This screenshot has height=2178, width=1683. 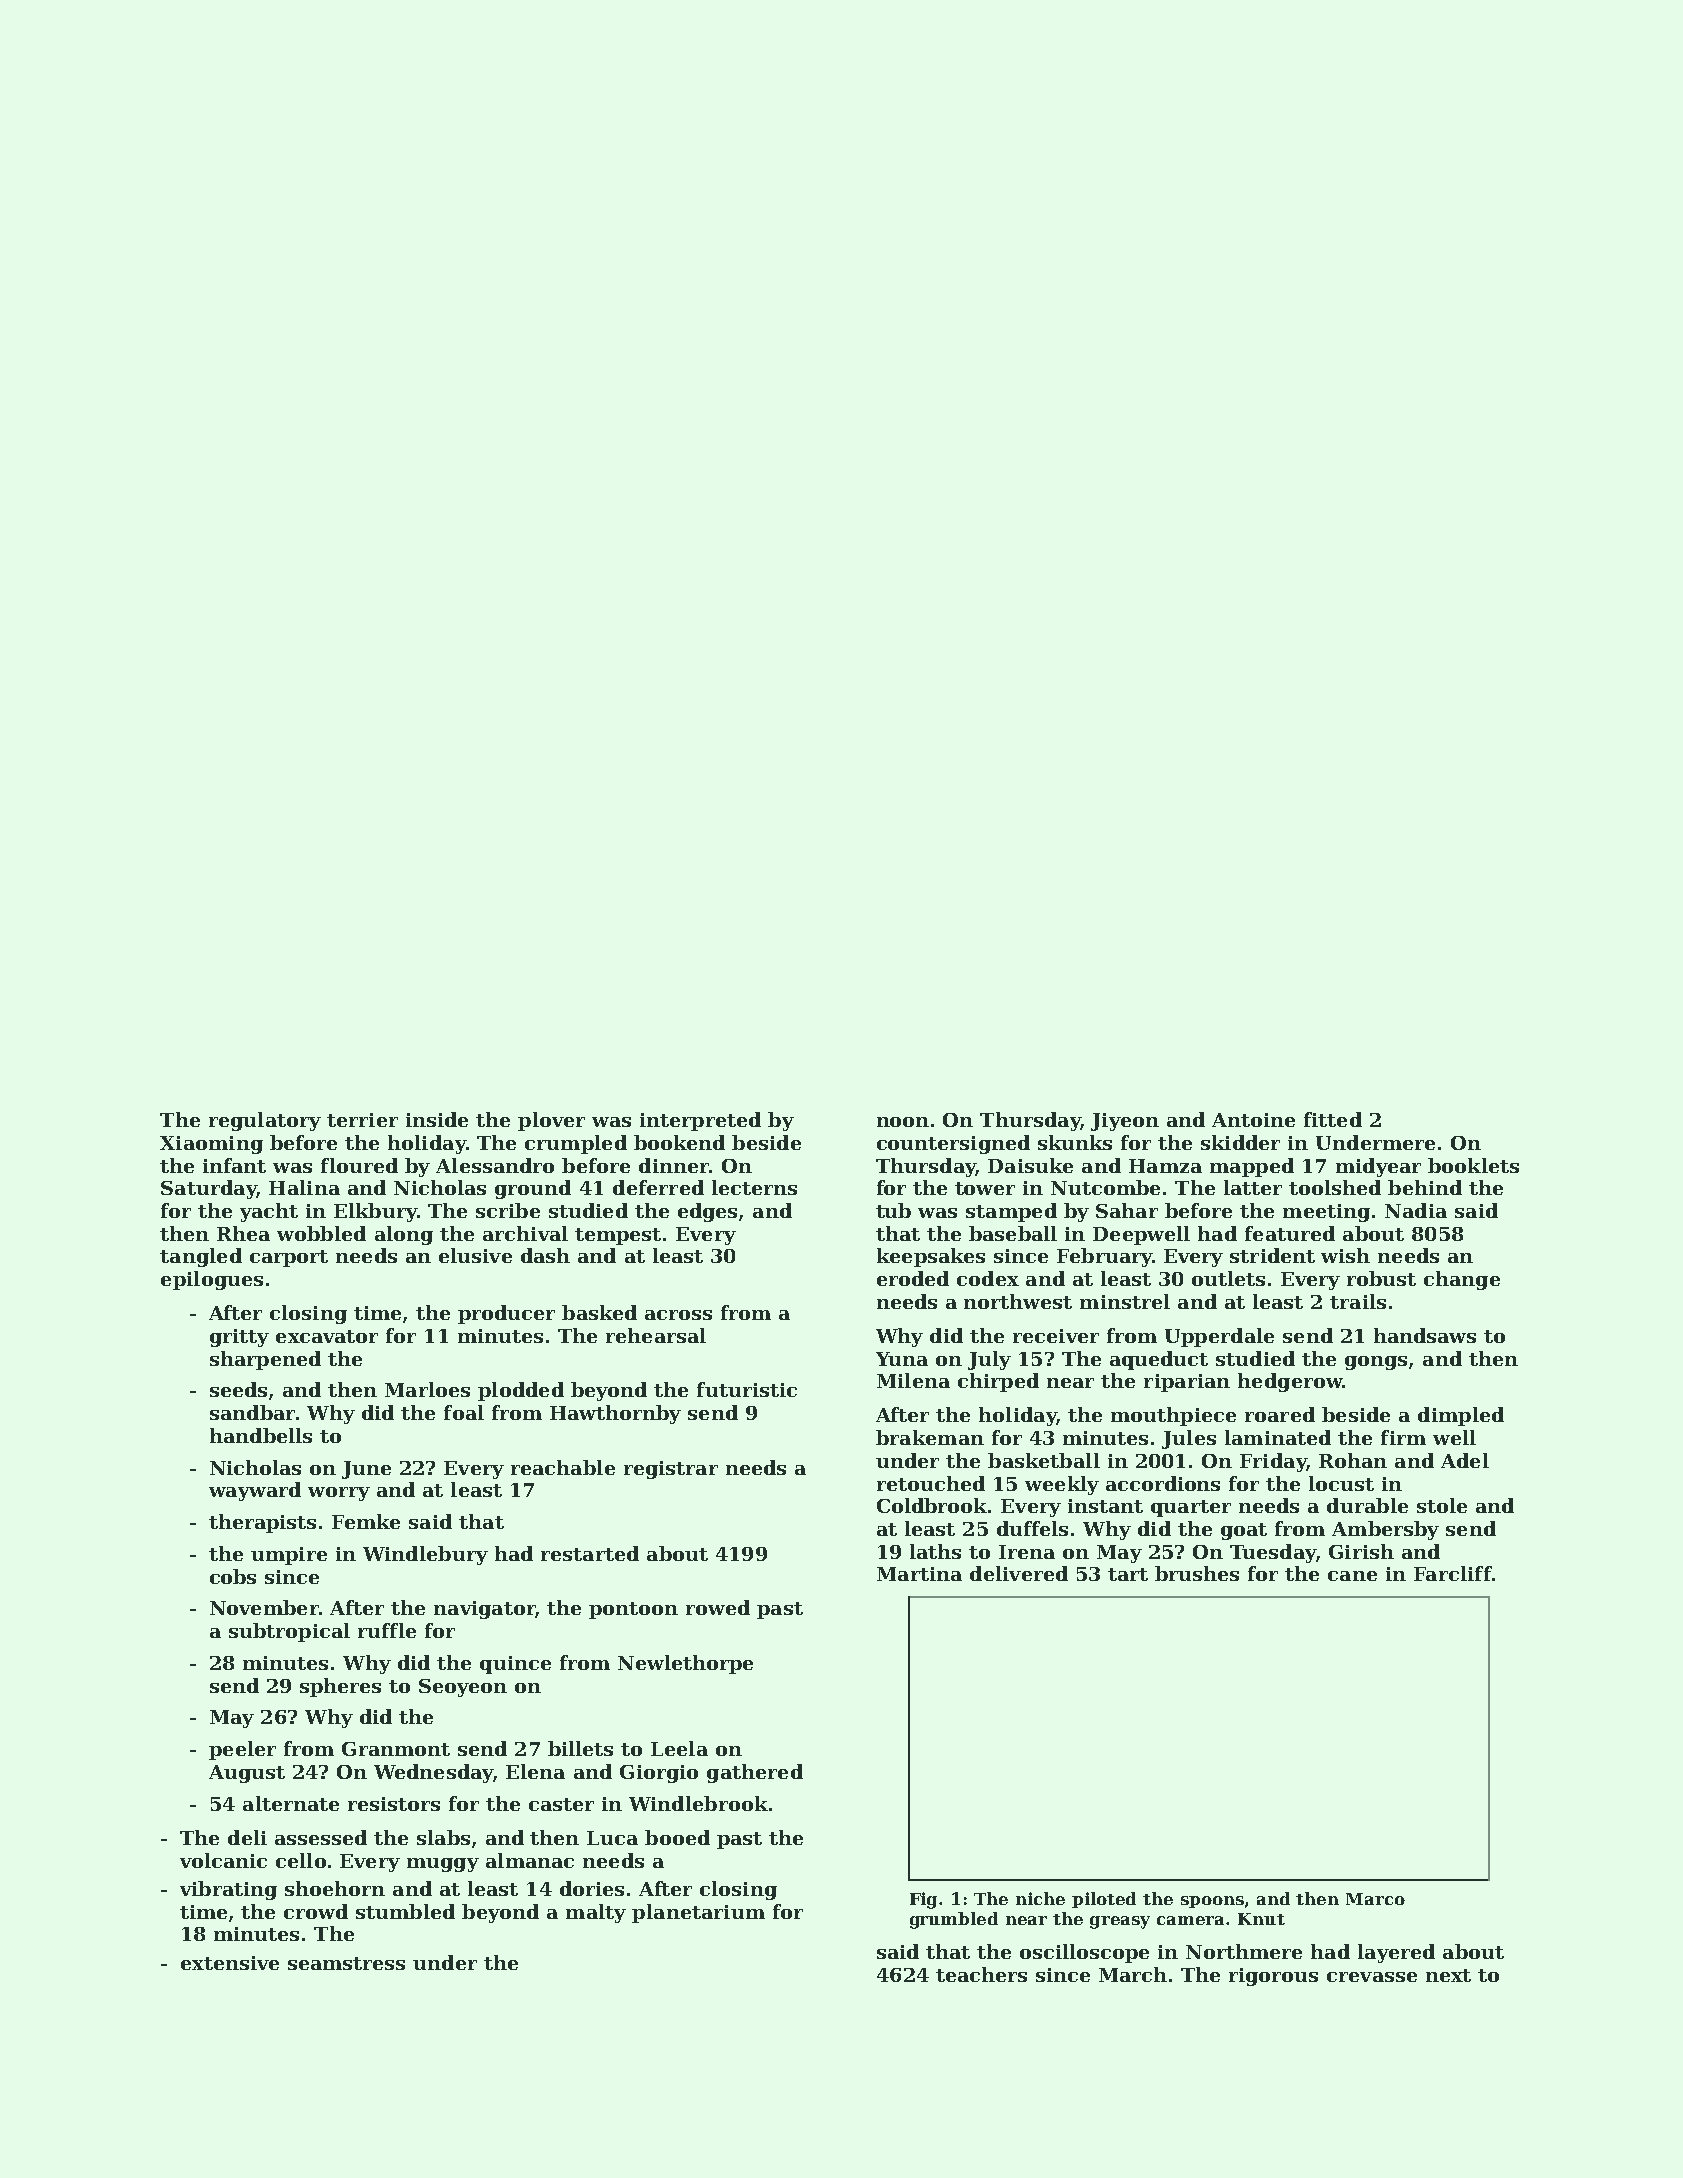 I want to click on fitted, so click(x=1333, y=1119).
